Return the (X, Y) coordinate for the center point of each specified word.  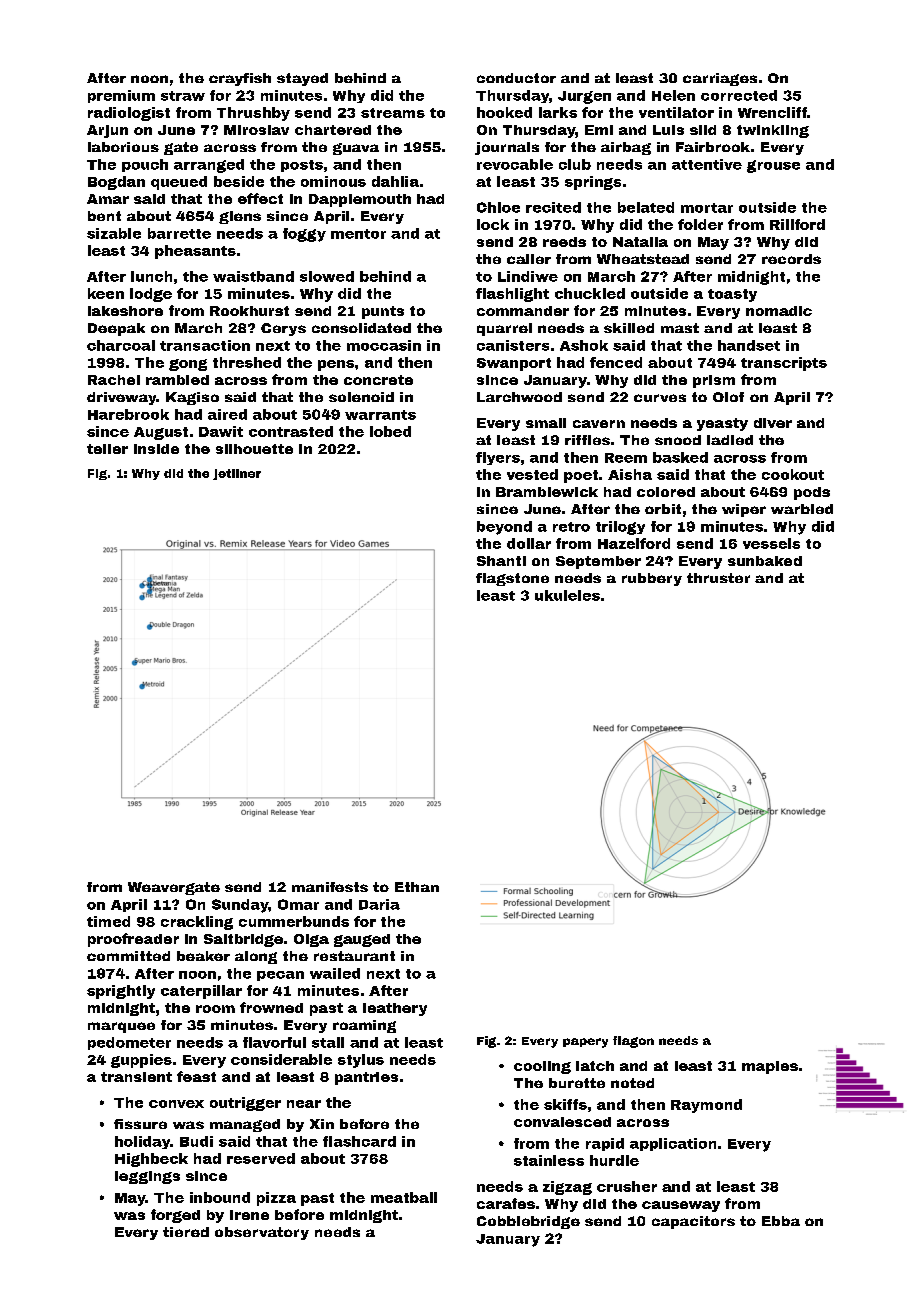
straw (183, 96)
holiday (142, 1142)
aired (227, 414)
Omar (298, 904)
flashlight (512, 295)
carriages (720, 79)
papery (585, 1043)
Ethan (417, 887)
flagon (633, 1042)
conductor (516, 78)
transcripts (784, 364)
